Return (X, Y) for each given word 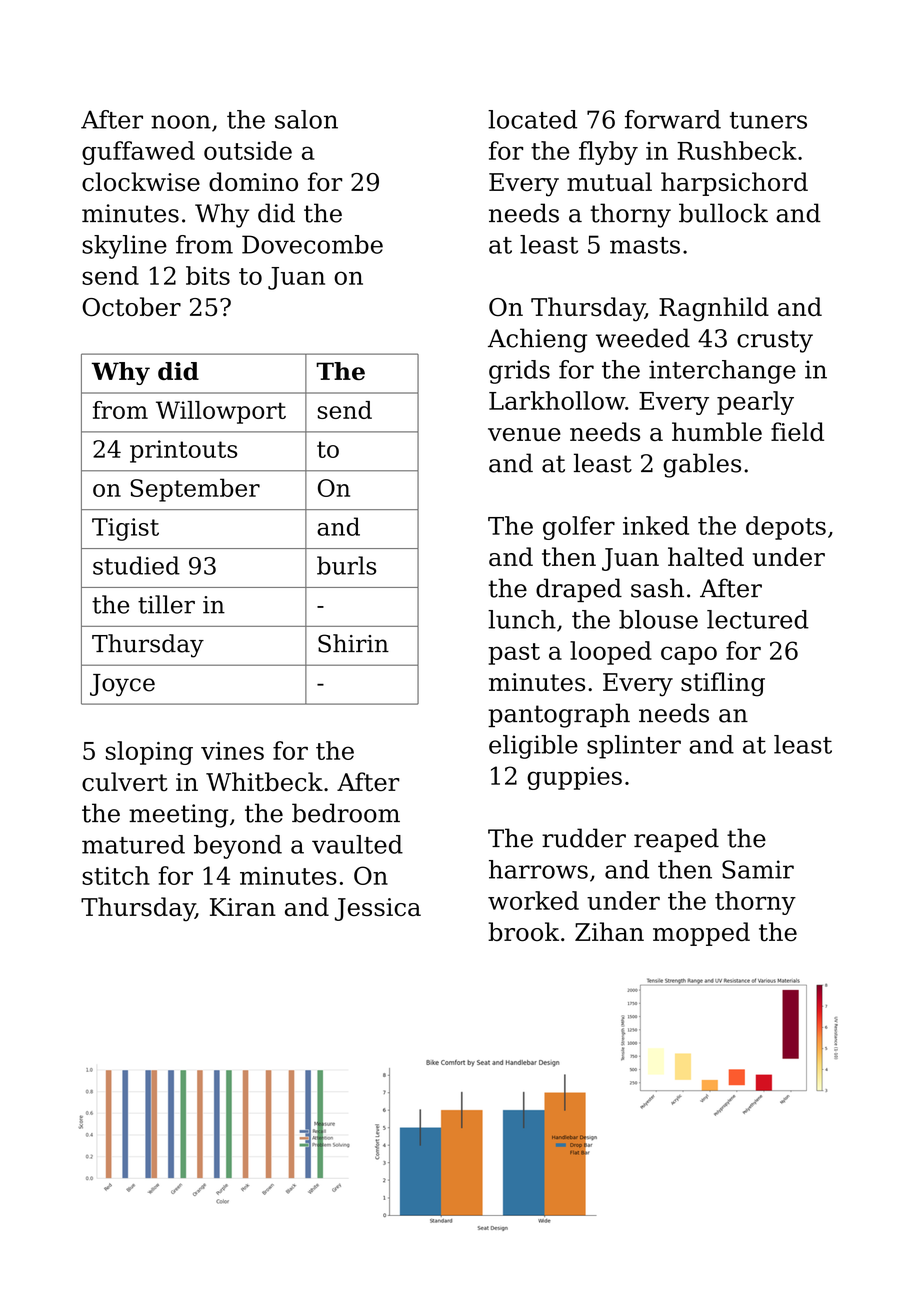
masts (645, 245)
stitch (116, 875)
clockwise (141, 182)
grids (519, 372)
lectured (758, 619)
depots (786, 528)
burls (346, 565)
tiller (166, 604)
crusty (775, 341)
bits (208, 275)
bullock (723, 213)
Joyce (122, 685)
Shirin (353, 643)
